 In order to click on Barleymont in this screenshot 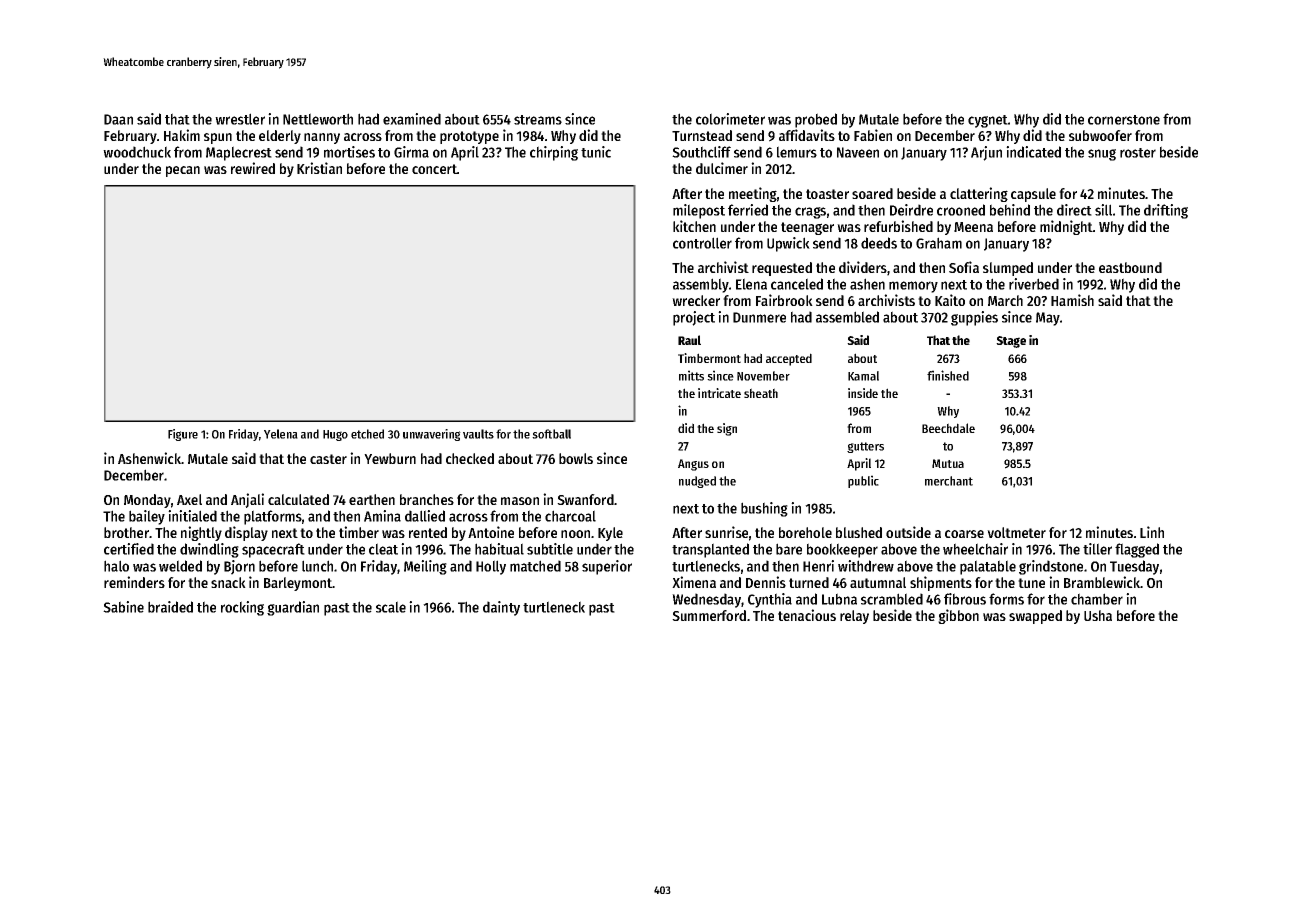, I will do `click(298, 584)`.
